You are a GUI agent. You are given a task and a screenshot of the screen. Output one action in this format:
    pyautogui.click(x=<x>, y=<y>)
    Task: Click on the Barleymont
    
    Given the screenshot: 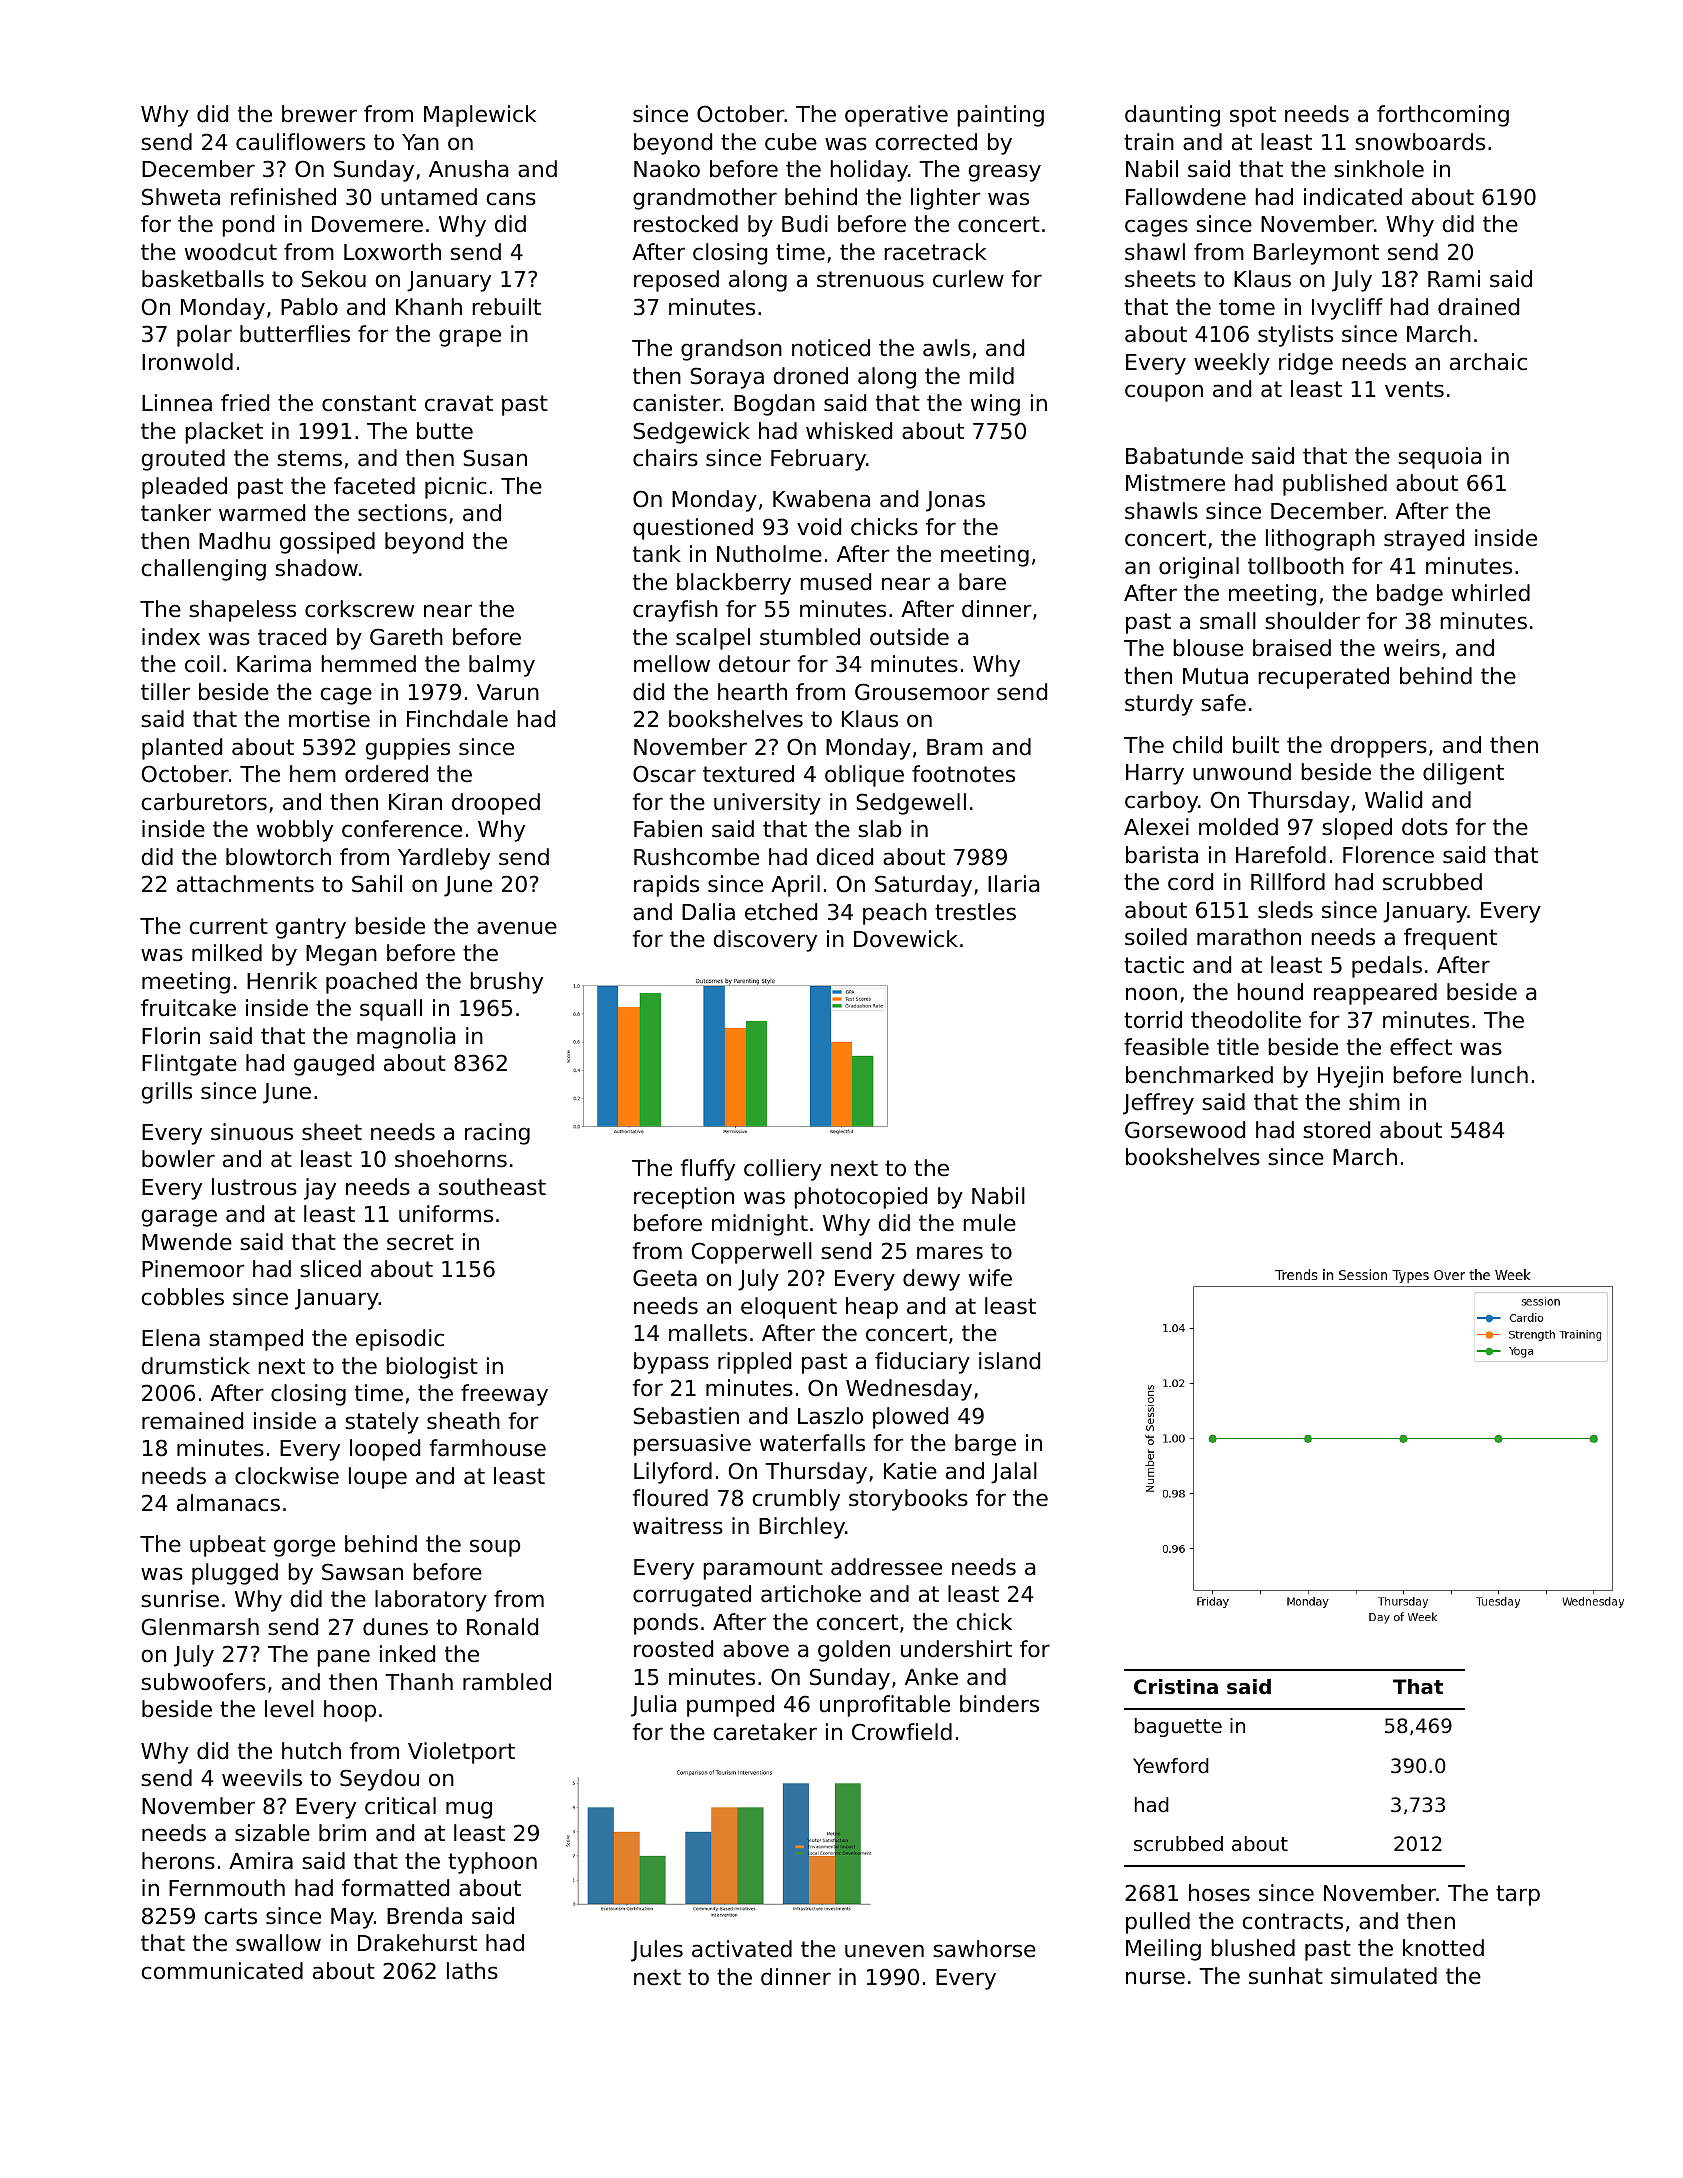 What is the action you would take?
    pyautogui.click(x=1316, y=254)
